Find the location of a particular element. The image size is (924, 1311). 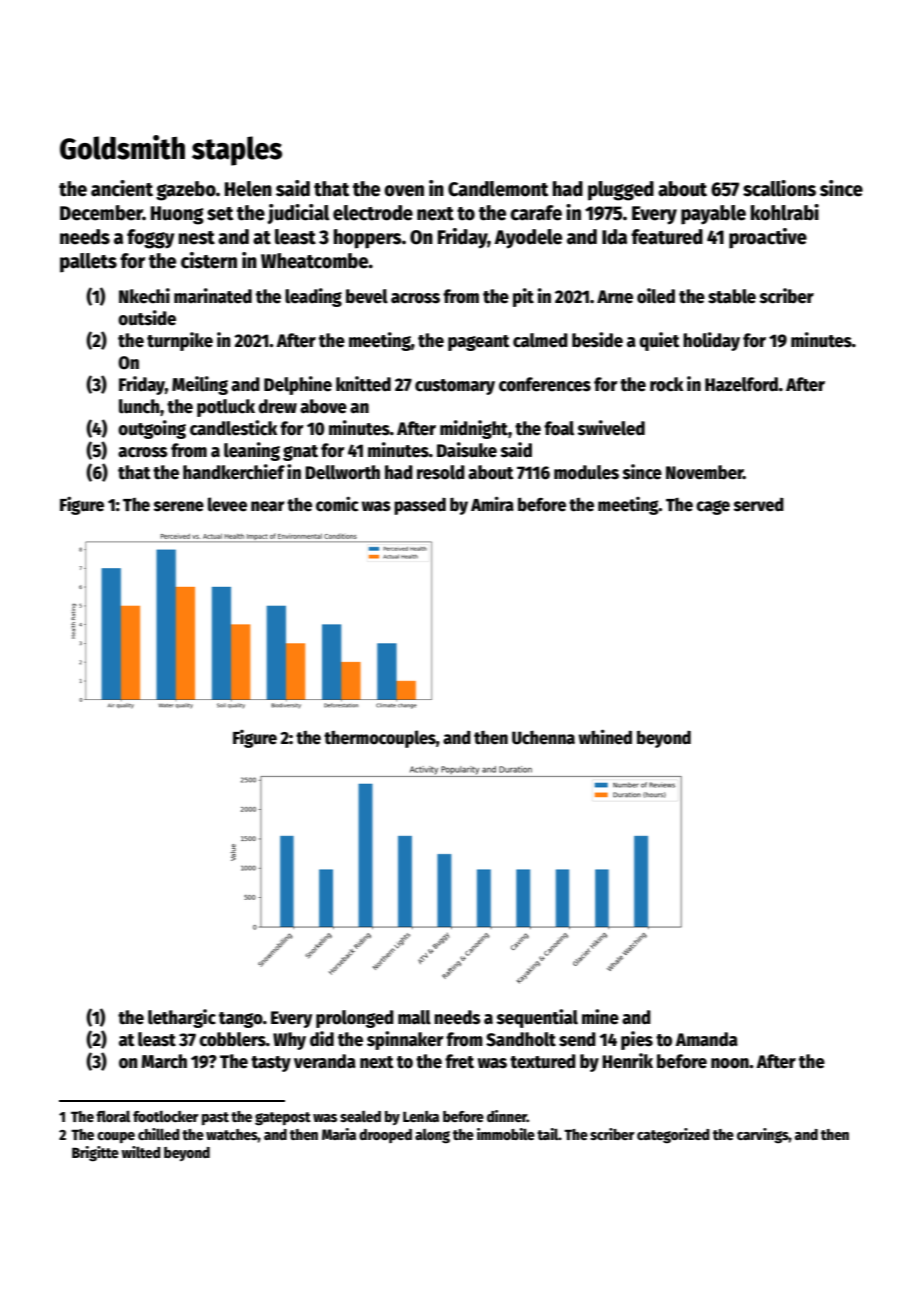

Uchenna is located at coordinates (543, 738).
